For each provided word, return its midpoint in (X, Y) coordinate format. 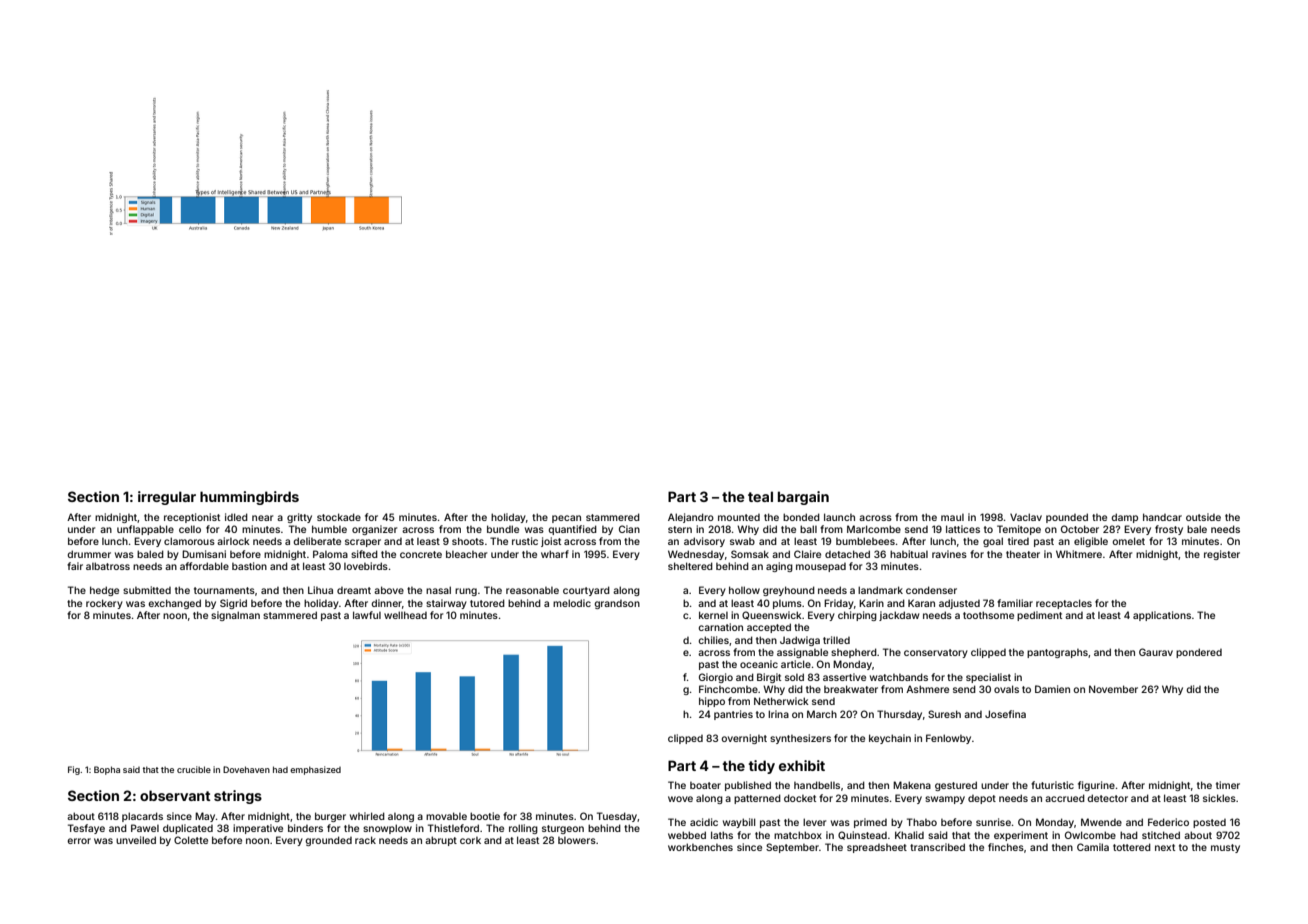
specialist (988, 678)
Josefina (1005, 714)
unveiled (136, 840)
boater (705, 785)
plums (787, 604)
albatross (108, 566)
